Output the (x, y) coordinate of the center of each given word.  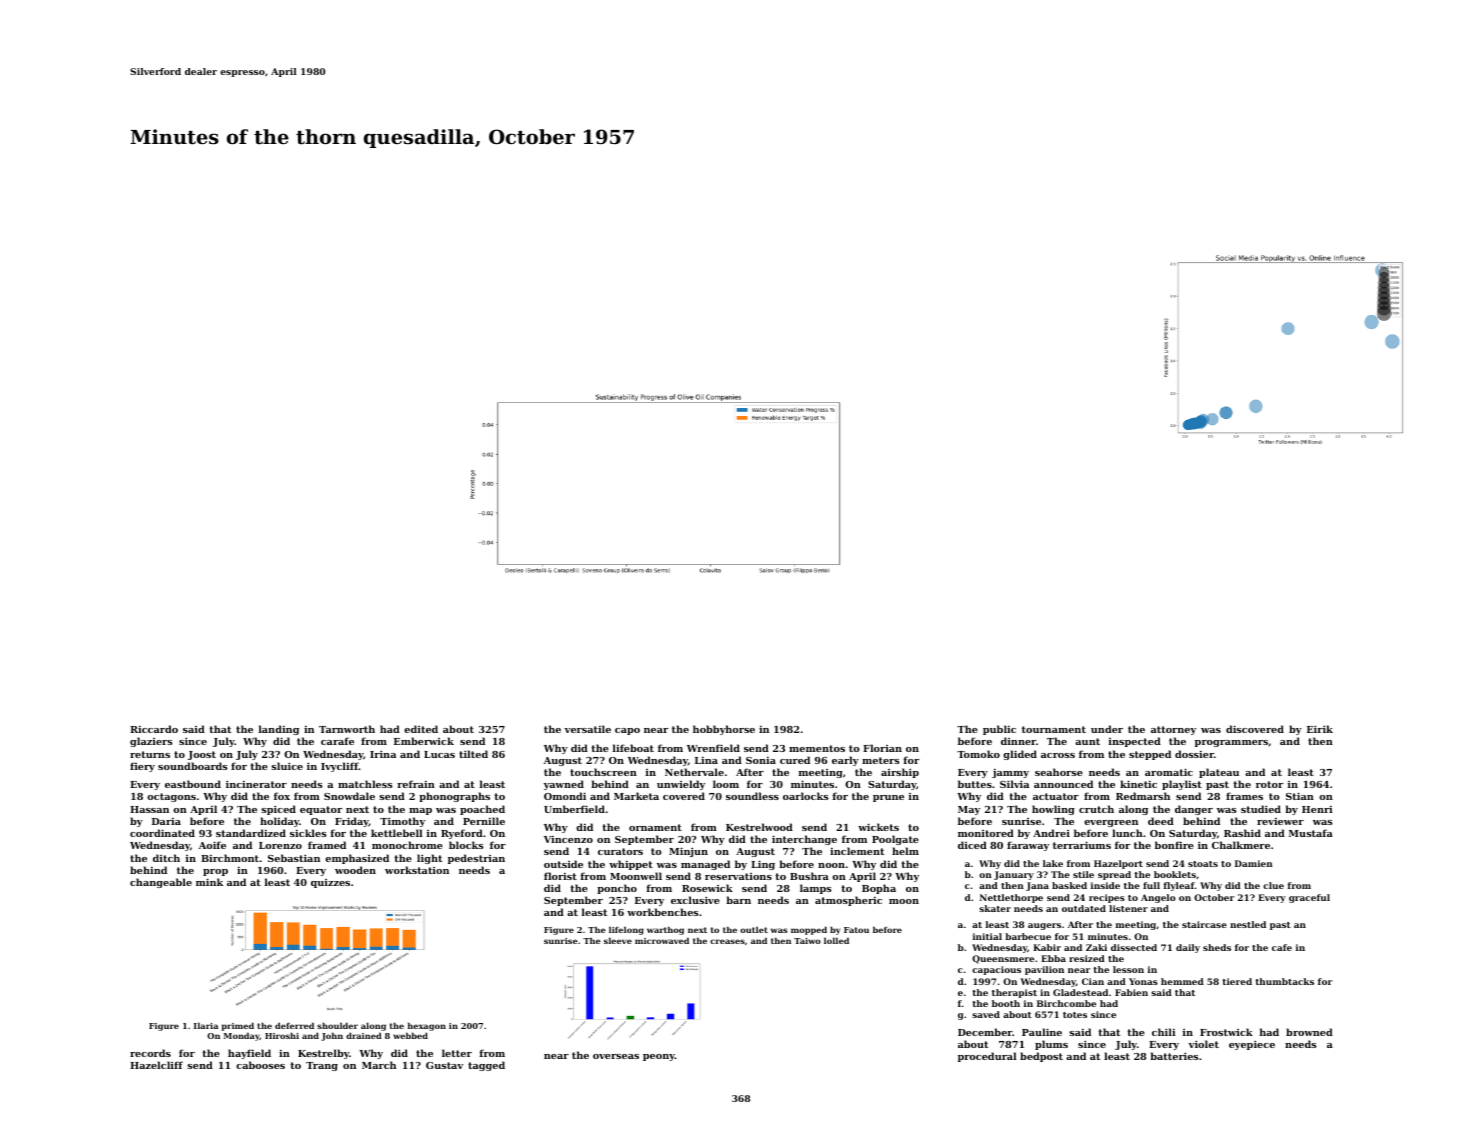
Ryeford (462, 834)
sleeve (618, 940)
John (332, 1036)
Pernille (484, 821)
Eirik (1320, 729)
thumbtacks (1284, 981)
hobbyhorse (724, 730)
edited (421, 729)
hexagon (427, 1026)
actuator (1056, 796)
